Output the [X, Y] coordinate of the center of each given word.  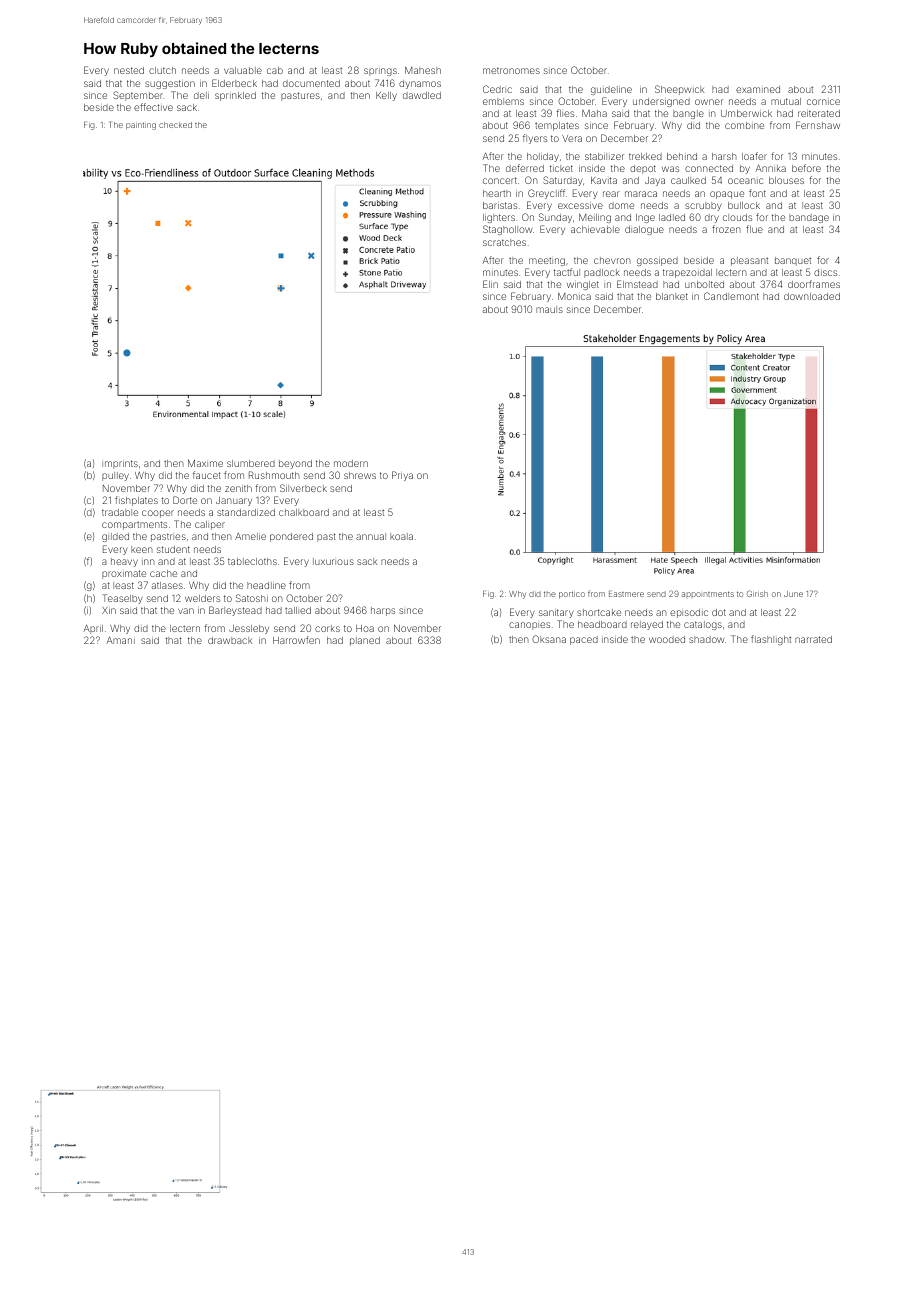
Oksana [549, 639]
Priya [402, 476]
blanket [672, 296]
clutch [162, 70]
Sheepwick [679, 90]
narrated [813, 639]
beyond [295, 464]
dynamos [420, 84]
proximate [124, 574]
